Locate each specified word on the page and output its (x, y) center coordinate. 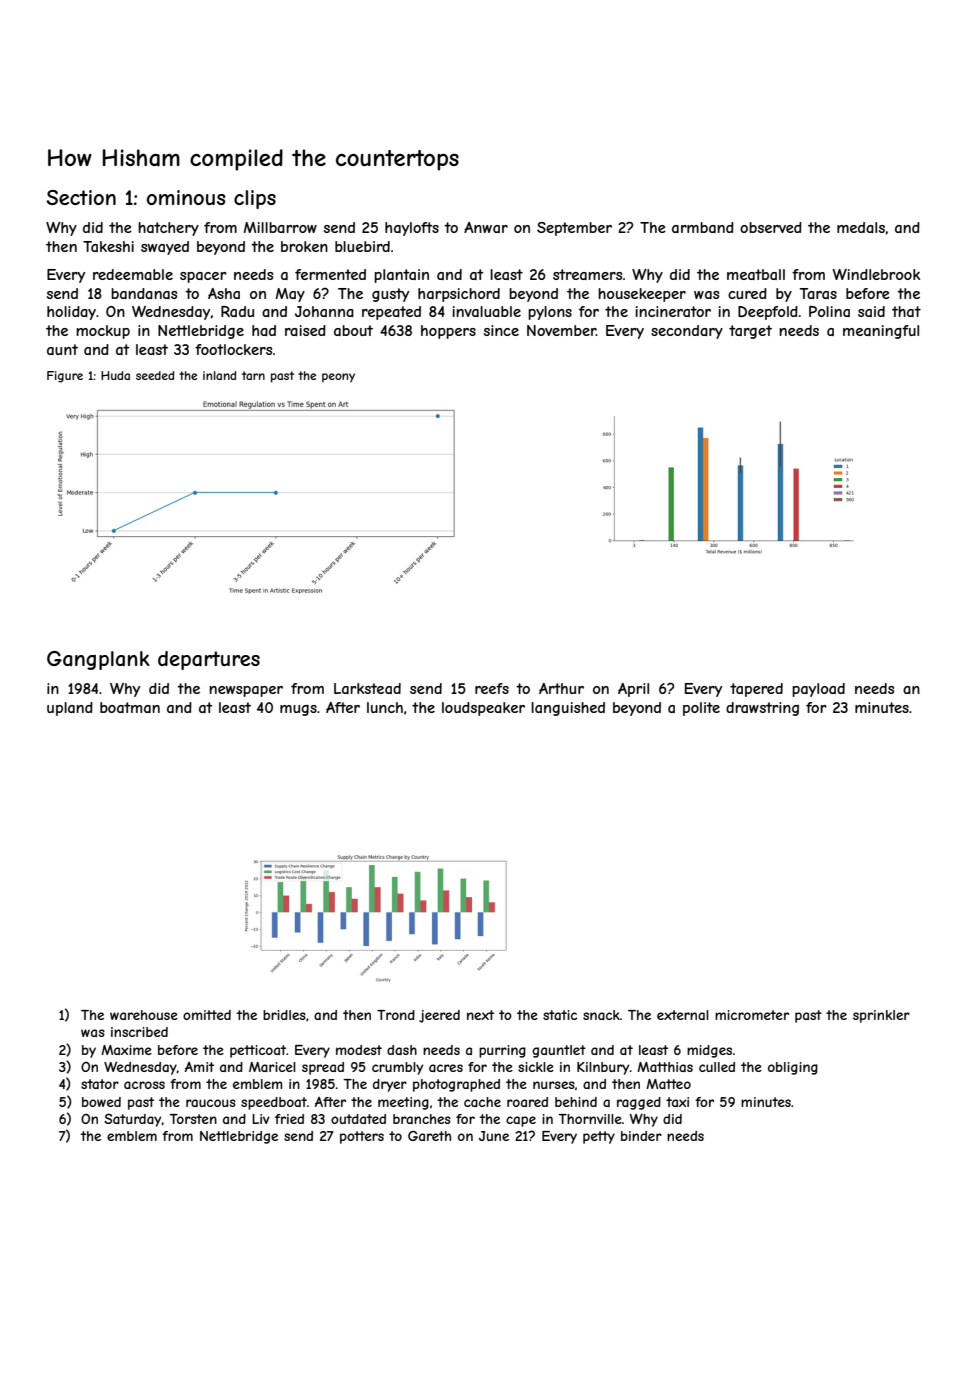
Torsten (193, 1119)
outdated (358, 1119)
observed (771, 227)
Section (81, 197)
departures (209, 660)
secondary (687, 332)
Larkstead (367, 688)
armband (703, 227)
